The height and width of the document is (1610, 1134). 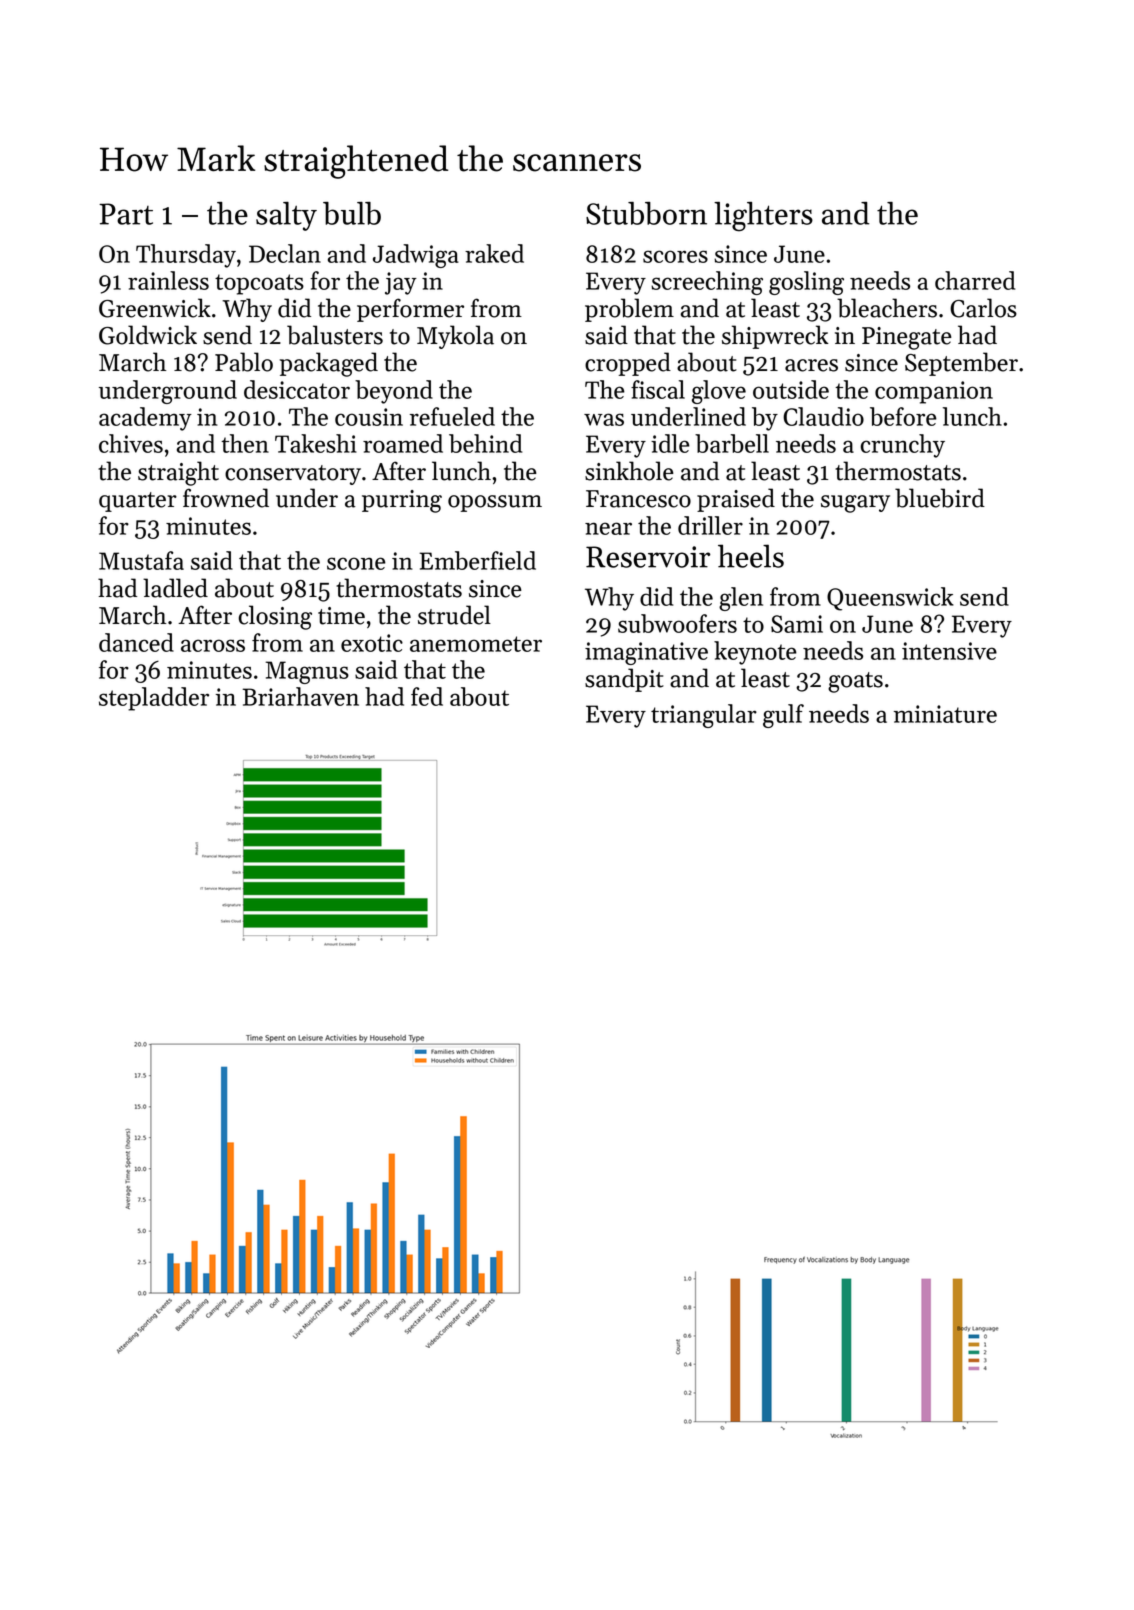 What do you see at coordinates (646, 213) in the document?
I see `Stubborn` at bounding box center [646, 213].
